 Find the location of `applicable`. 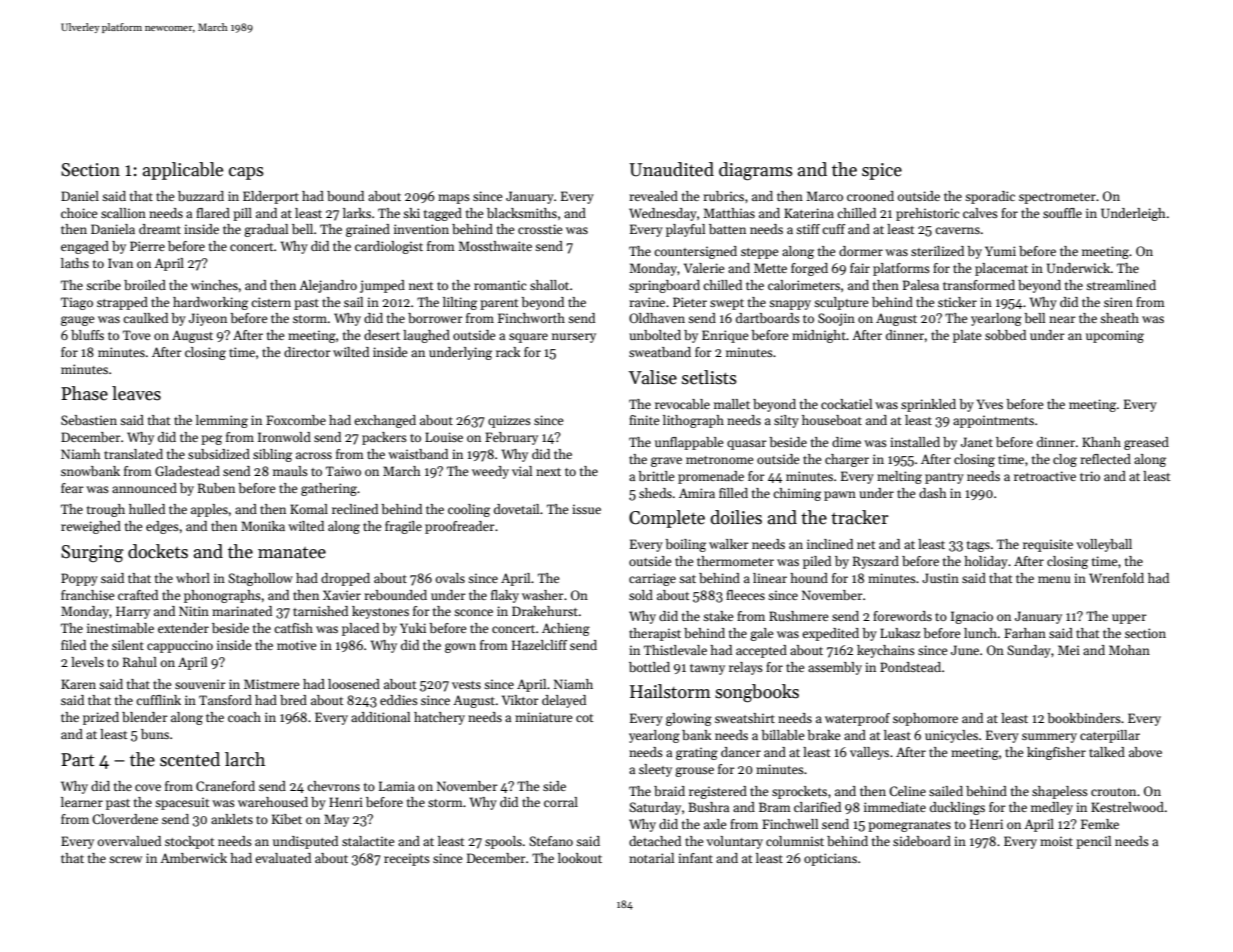

applicable is located at coordinates (183, 171).
